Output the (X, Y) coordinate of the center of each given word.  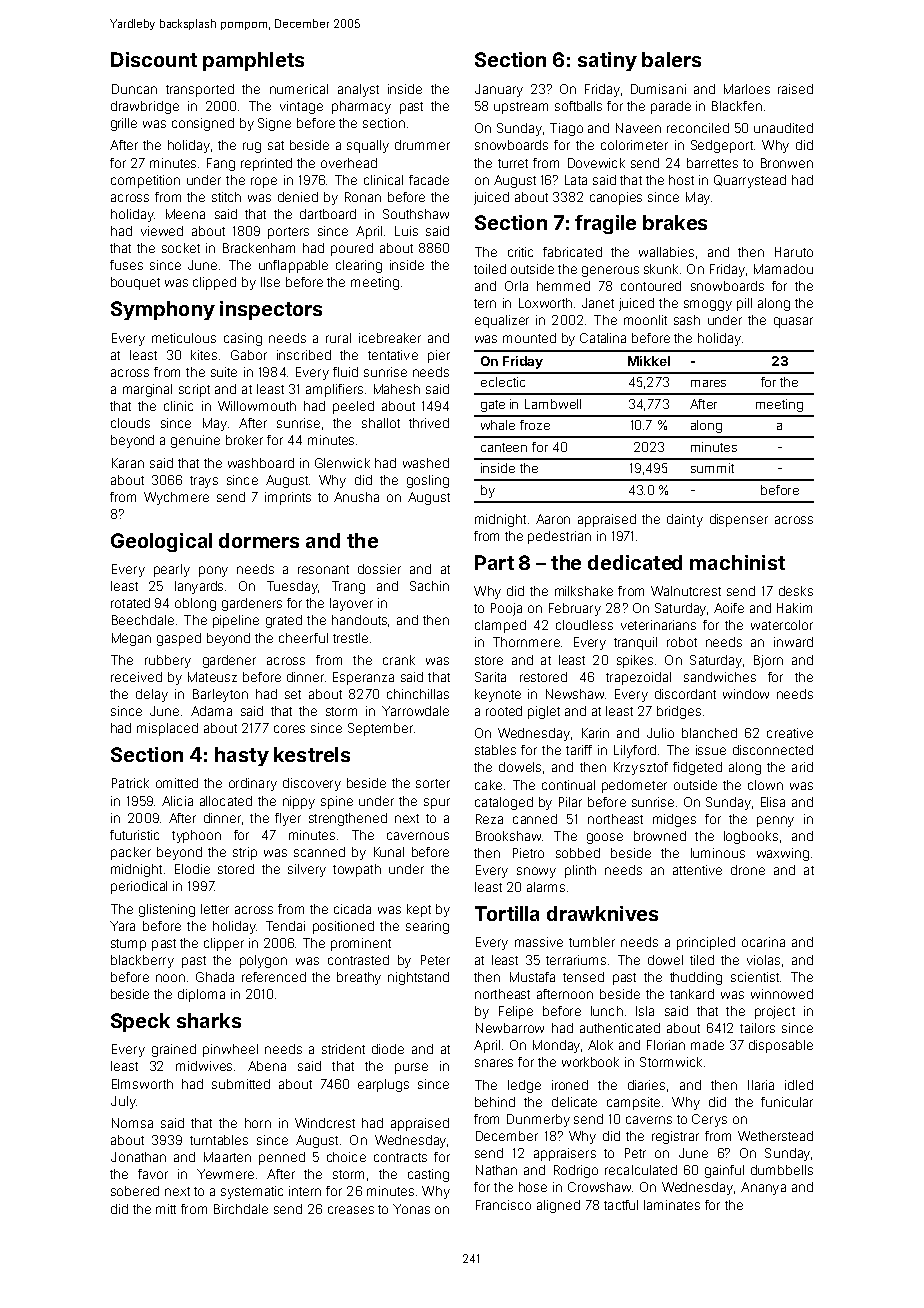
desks (796, 591)
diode (388, 1049)
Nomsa (132, 1123)
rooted (504, 711)
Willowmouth (257, 406)
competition (145, 181)
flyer (288, 819)
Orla (516, 286)
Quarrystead (750, 181)
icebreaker (390, 338)
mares (708, 383)
